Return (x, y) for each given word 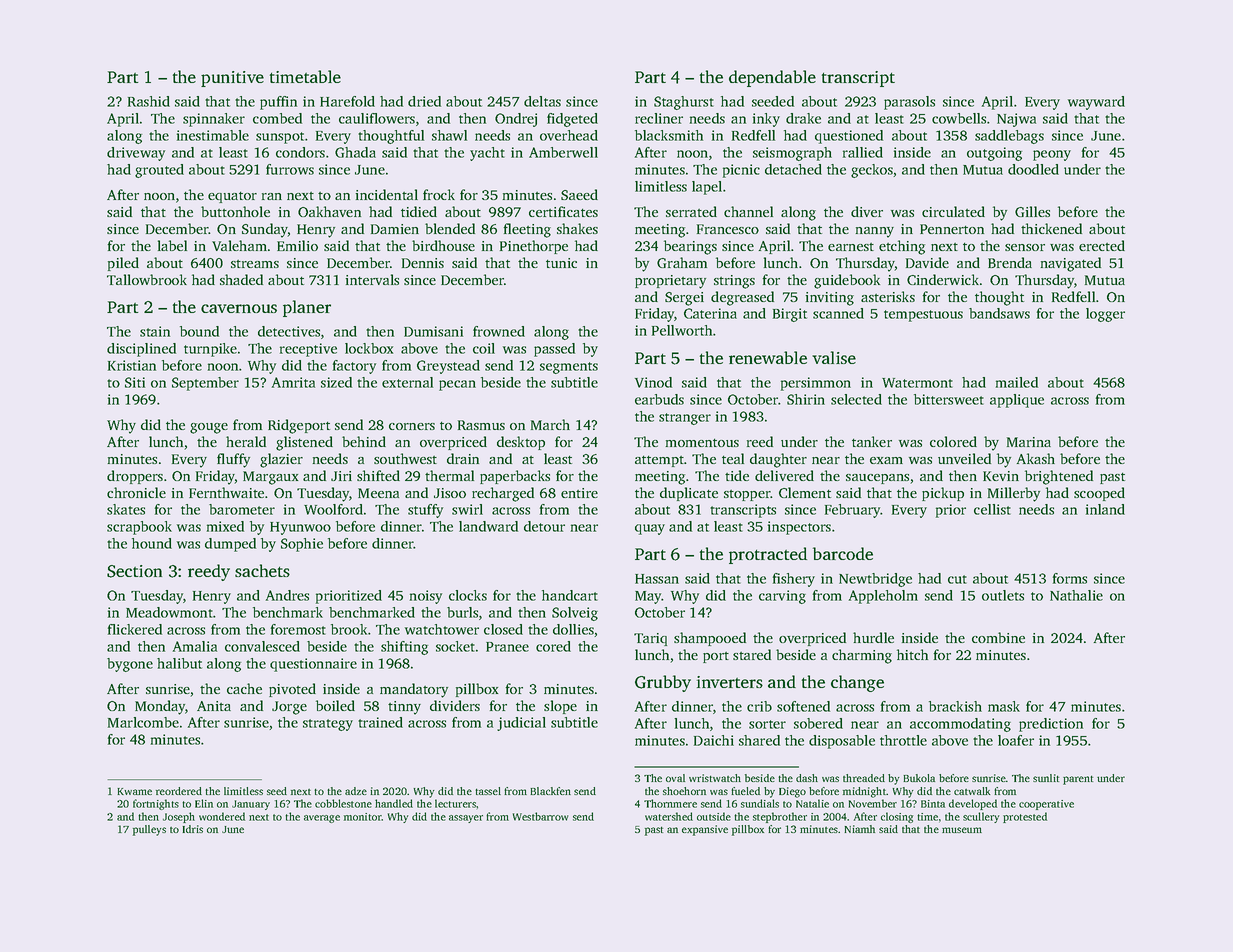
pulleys (149, 830)
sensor (1025, 247)
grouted (159, 171)
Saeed (579, 194)
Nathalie (1076, 595)
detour (544, 526)
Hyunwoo (300, 528)
